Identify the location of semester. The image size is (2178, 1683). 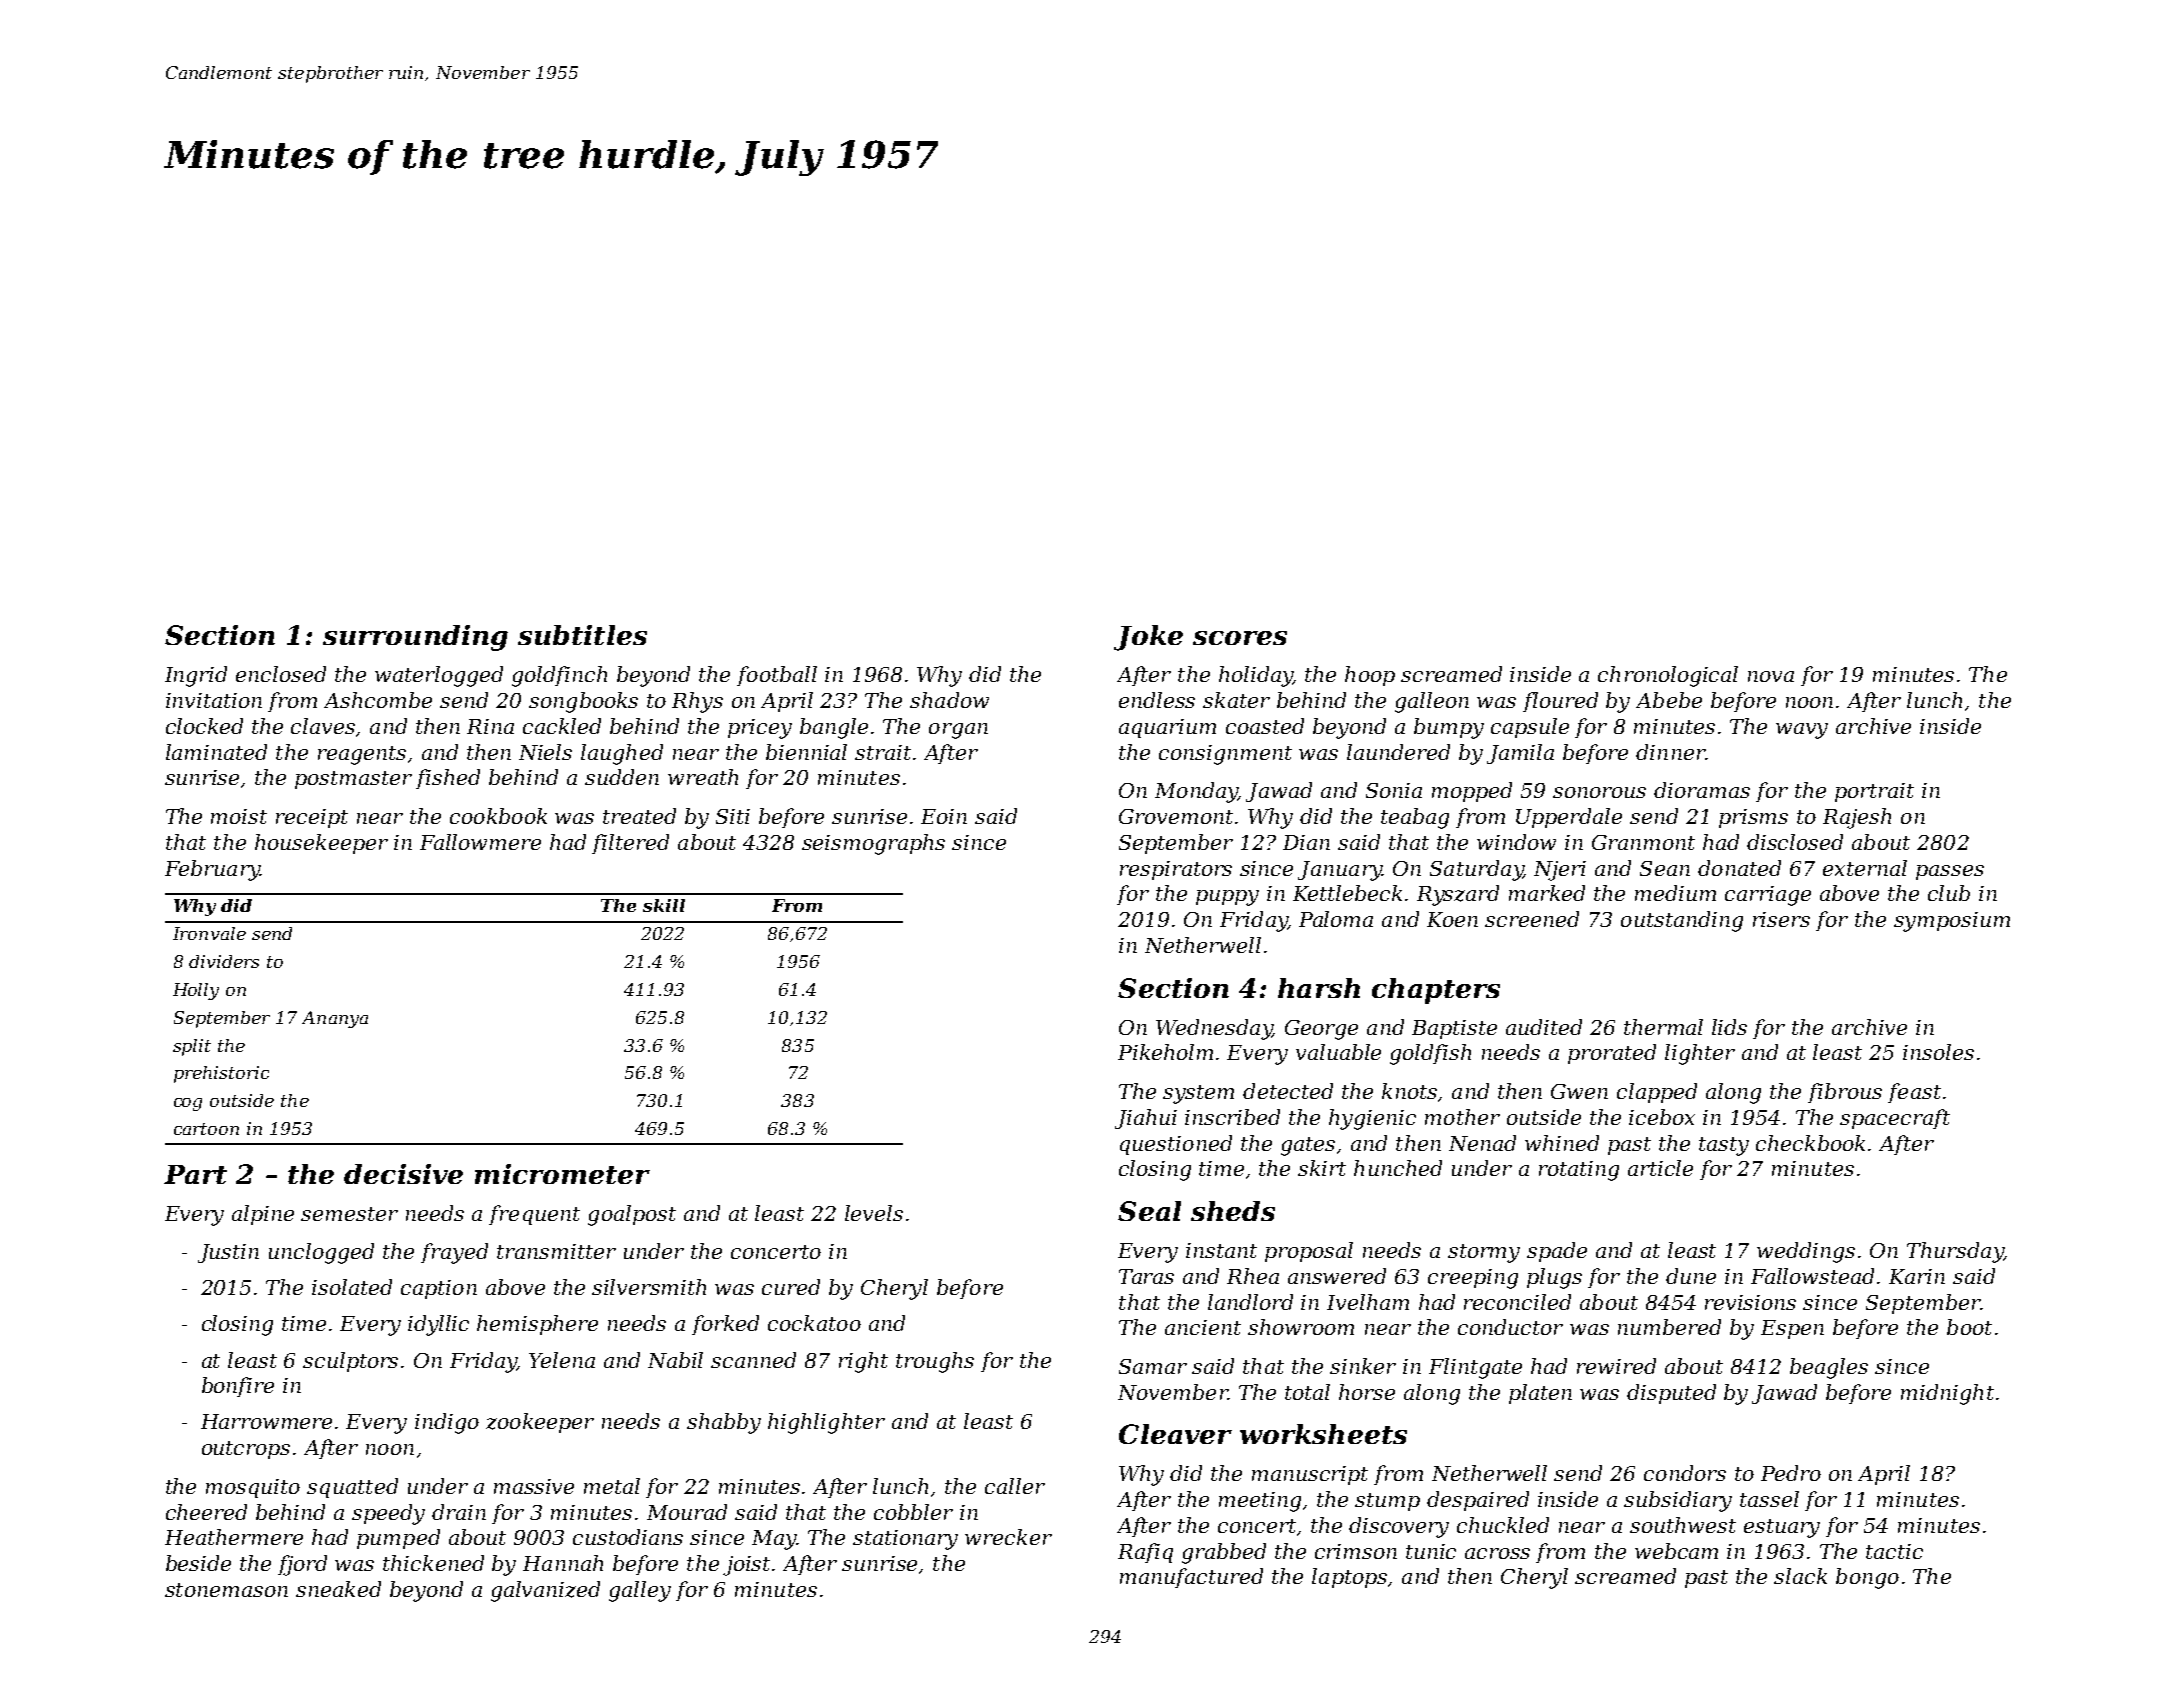
(349, 1214).
